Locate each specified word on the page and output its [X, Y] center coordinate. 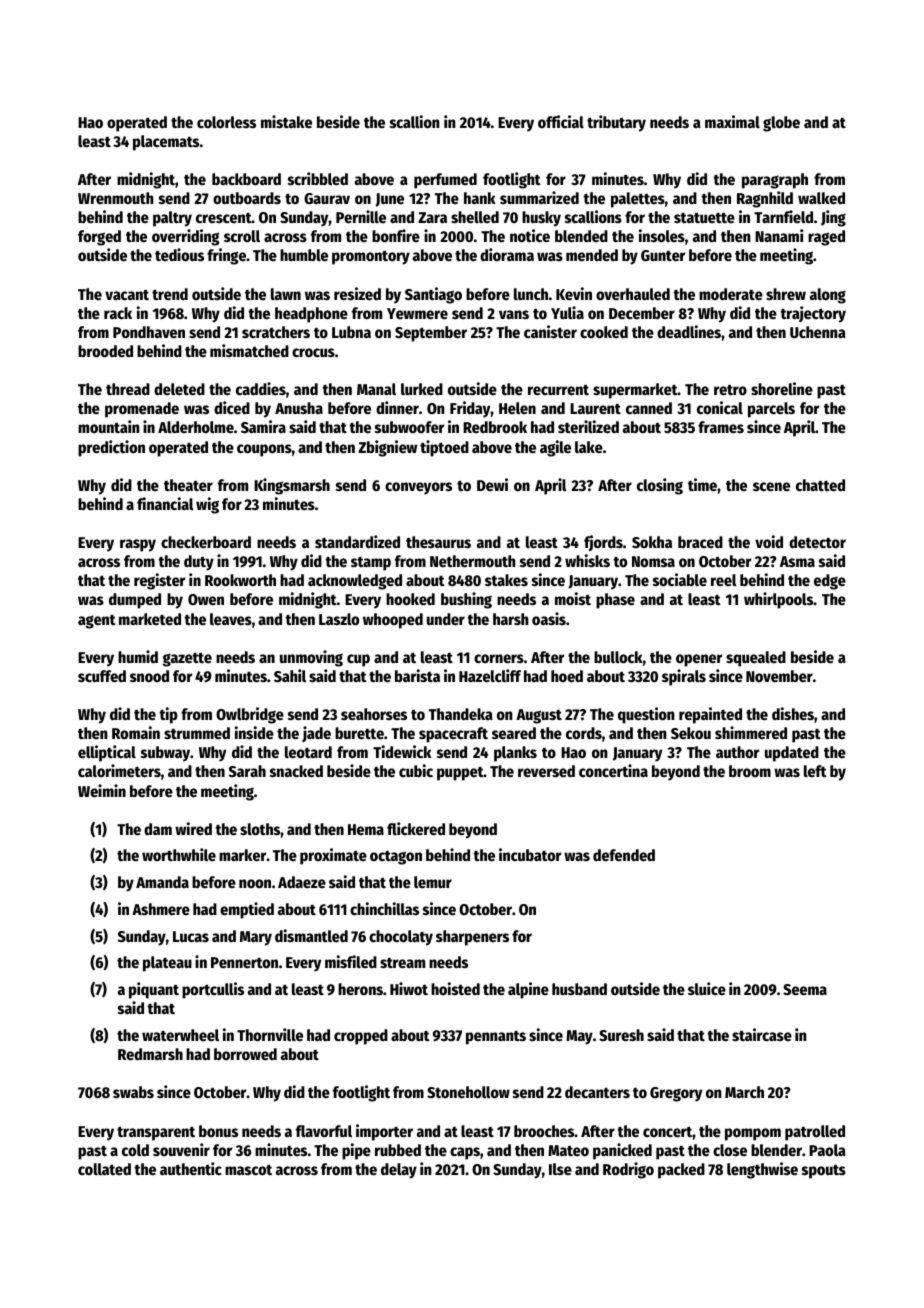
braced [700, 542]
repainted [710, 715]
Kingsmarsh [292, 486]
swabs [133, 1092]
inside [254, 732]
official [561, 121]
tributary [616, 123]
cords [584, 733]
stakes [506, 580]
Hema [366, 829]
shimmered [751, 732]
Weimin [102, 790]
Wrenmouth [116, 198]
